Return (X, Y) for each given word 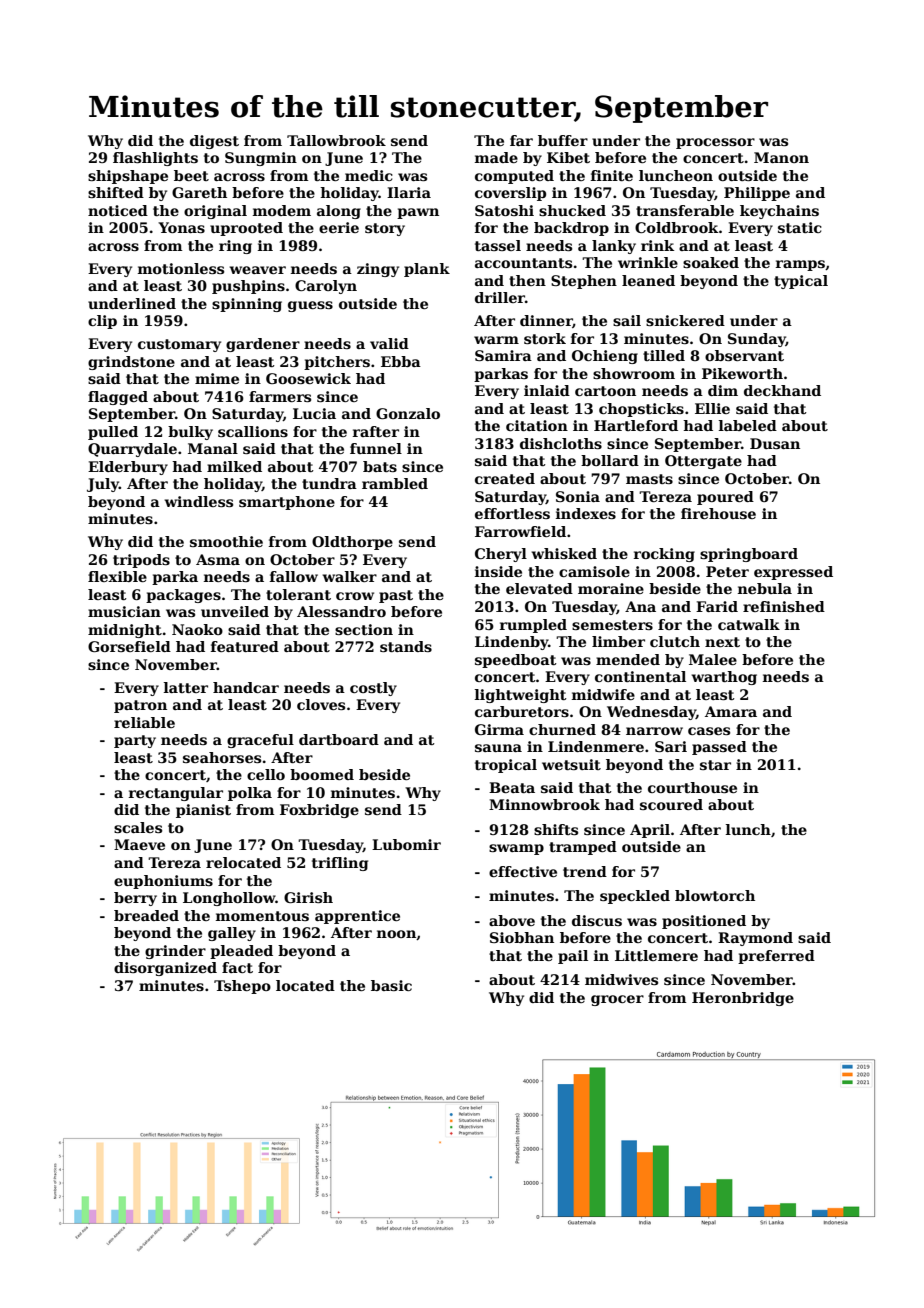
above (512, 920)
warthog (724, 678)
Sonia (578, 496)
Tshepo (242, 987)
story (385, 229)
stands (406, 646)
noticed (118, 210)
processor (715, 143)
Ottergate (703, 462)
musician (124, 611)
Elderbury (128, 468)
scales (138, 827)
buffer (563, 140)
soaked (711, 262)
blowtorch (715, 895)
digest (214, 142)
